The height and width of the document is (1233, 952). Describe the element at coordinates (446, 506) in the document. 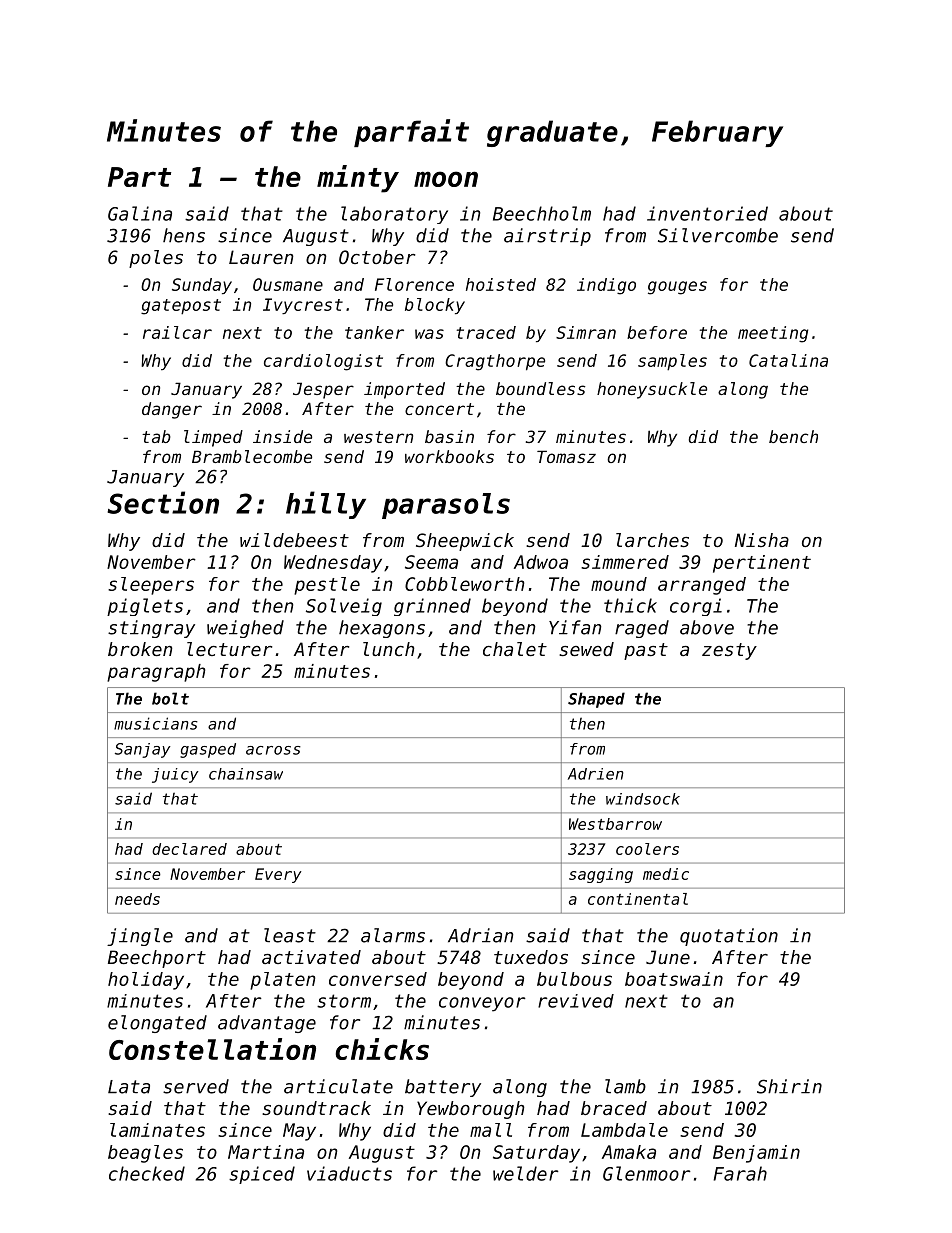

I see `parasols` at that location.
